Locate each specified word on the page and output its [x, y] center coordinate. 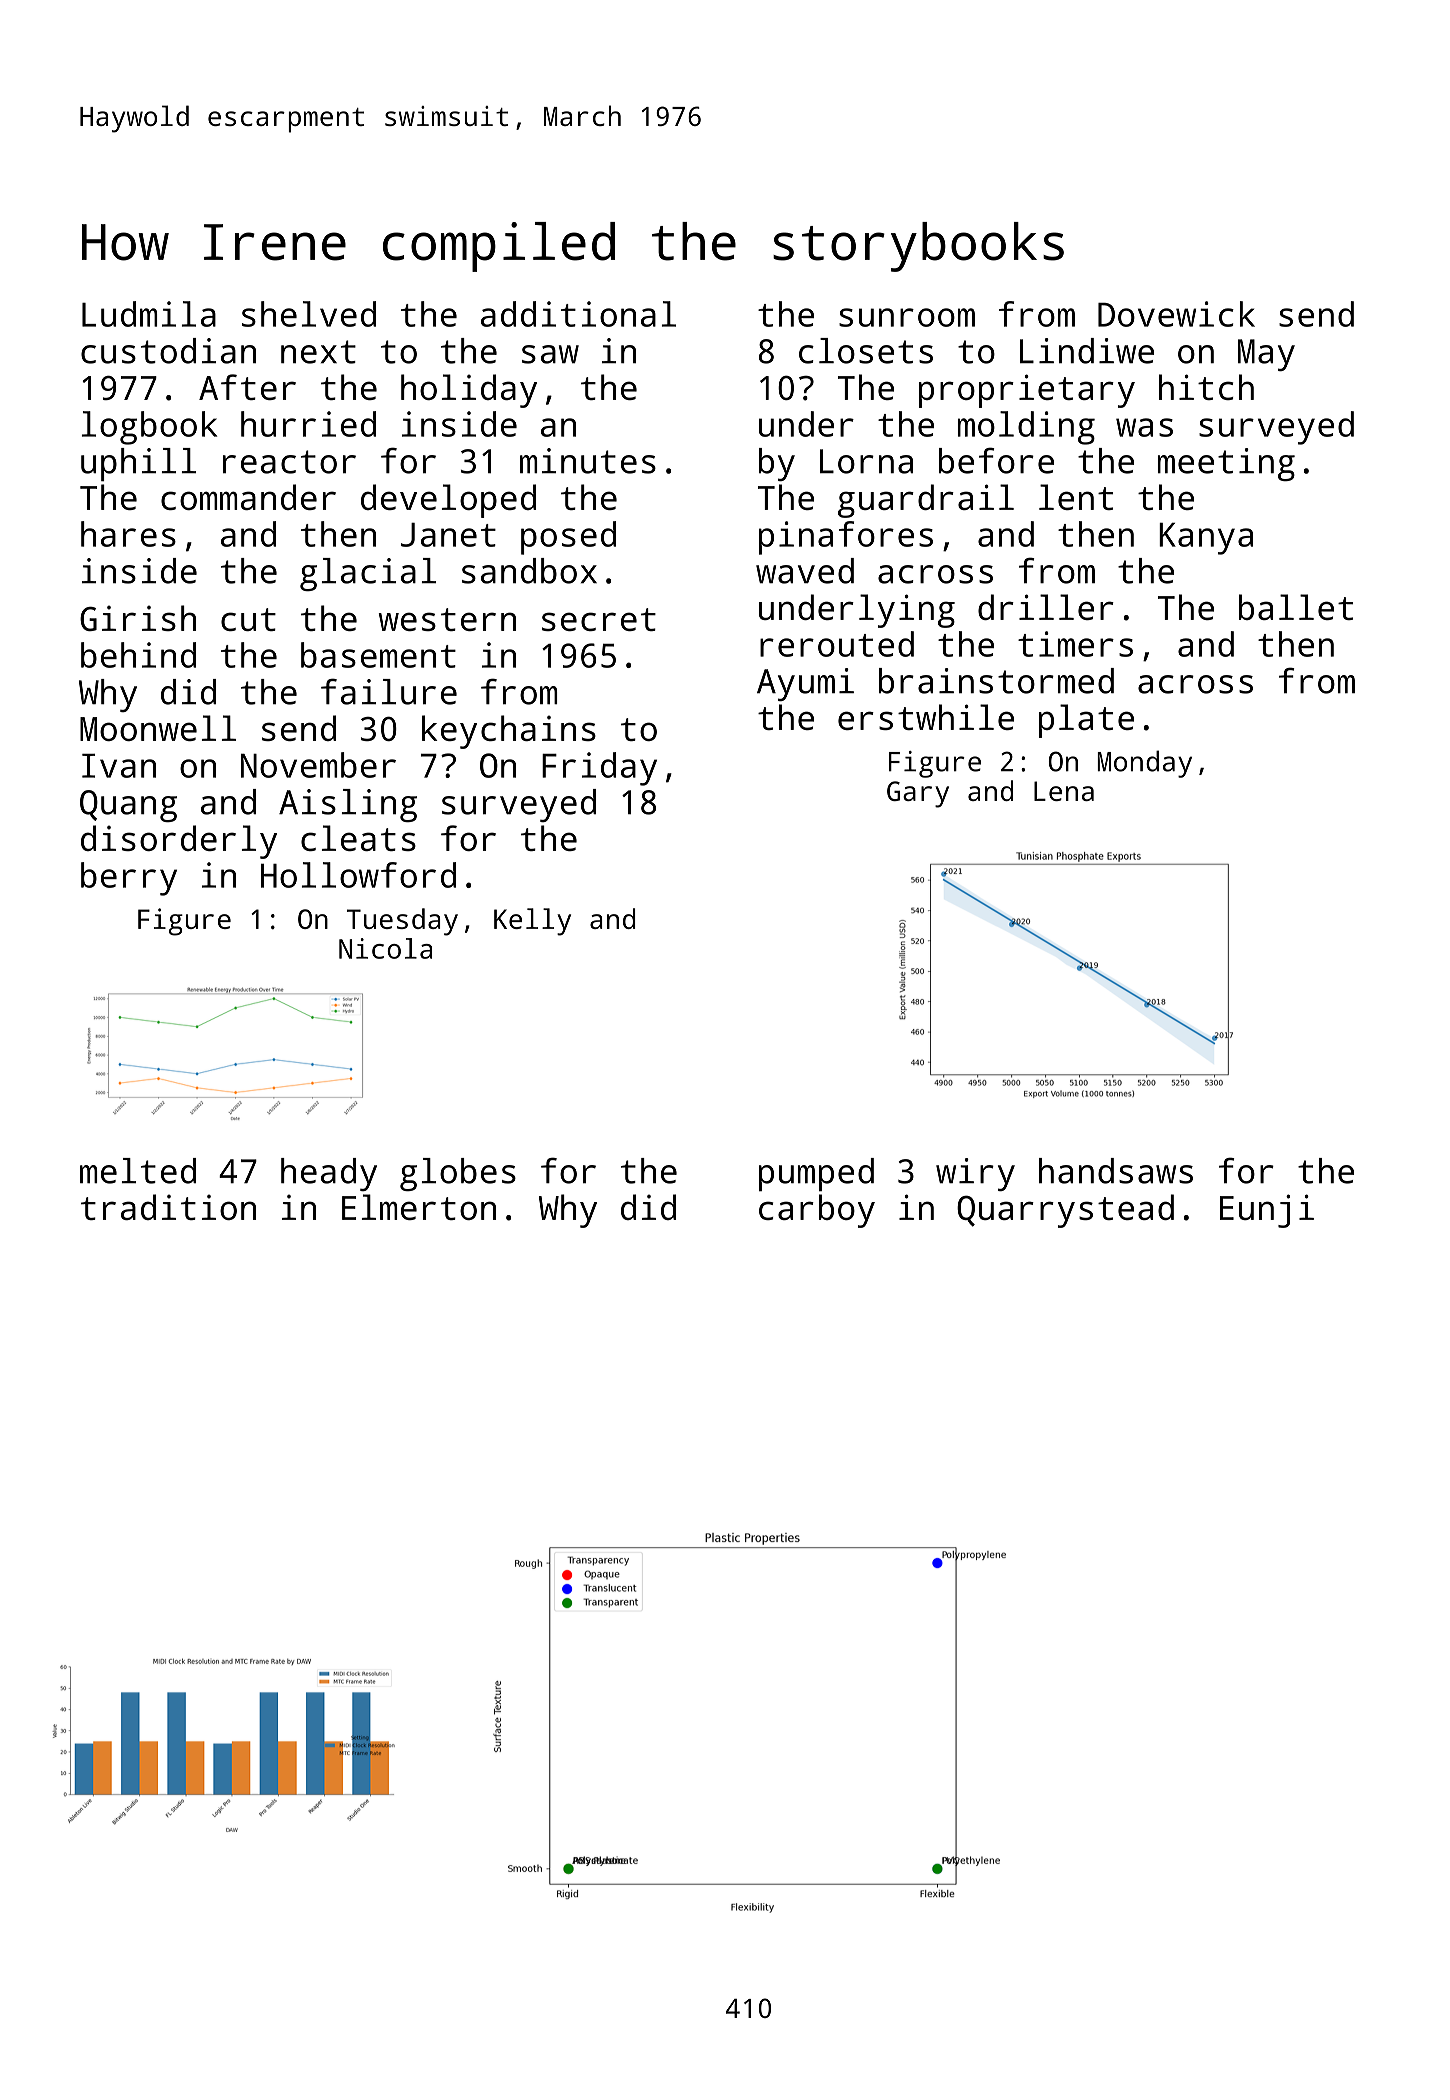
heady [329, 1174]
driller [1046, 607]
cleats [358, 838]
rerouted [837, 644]
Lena [1064, 791]
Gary [918, 794]
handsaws [1116, 1171]
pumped [816, 1174]
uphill [138, 464]
